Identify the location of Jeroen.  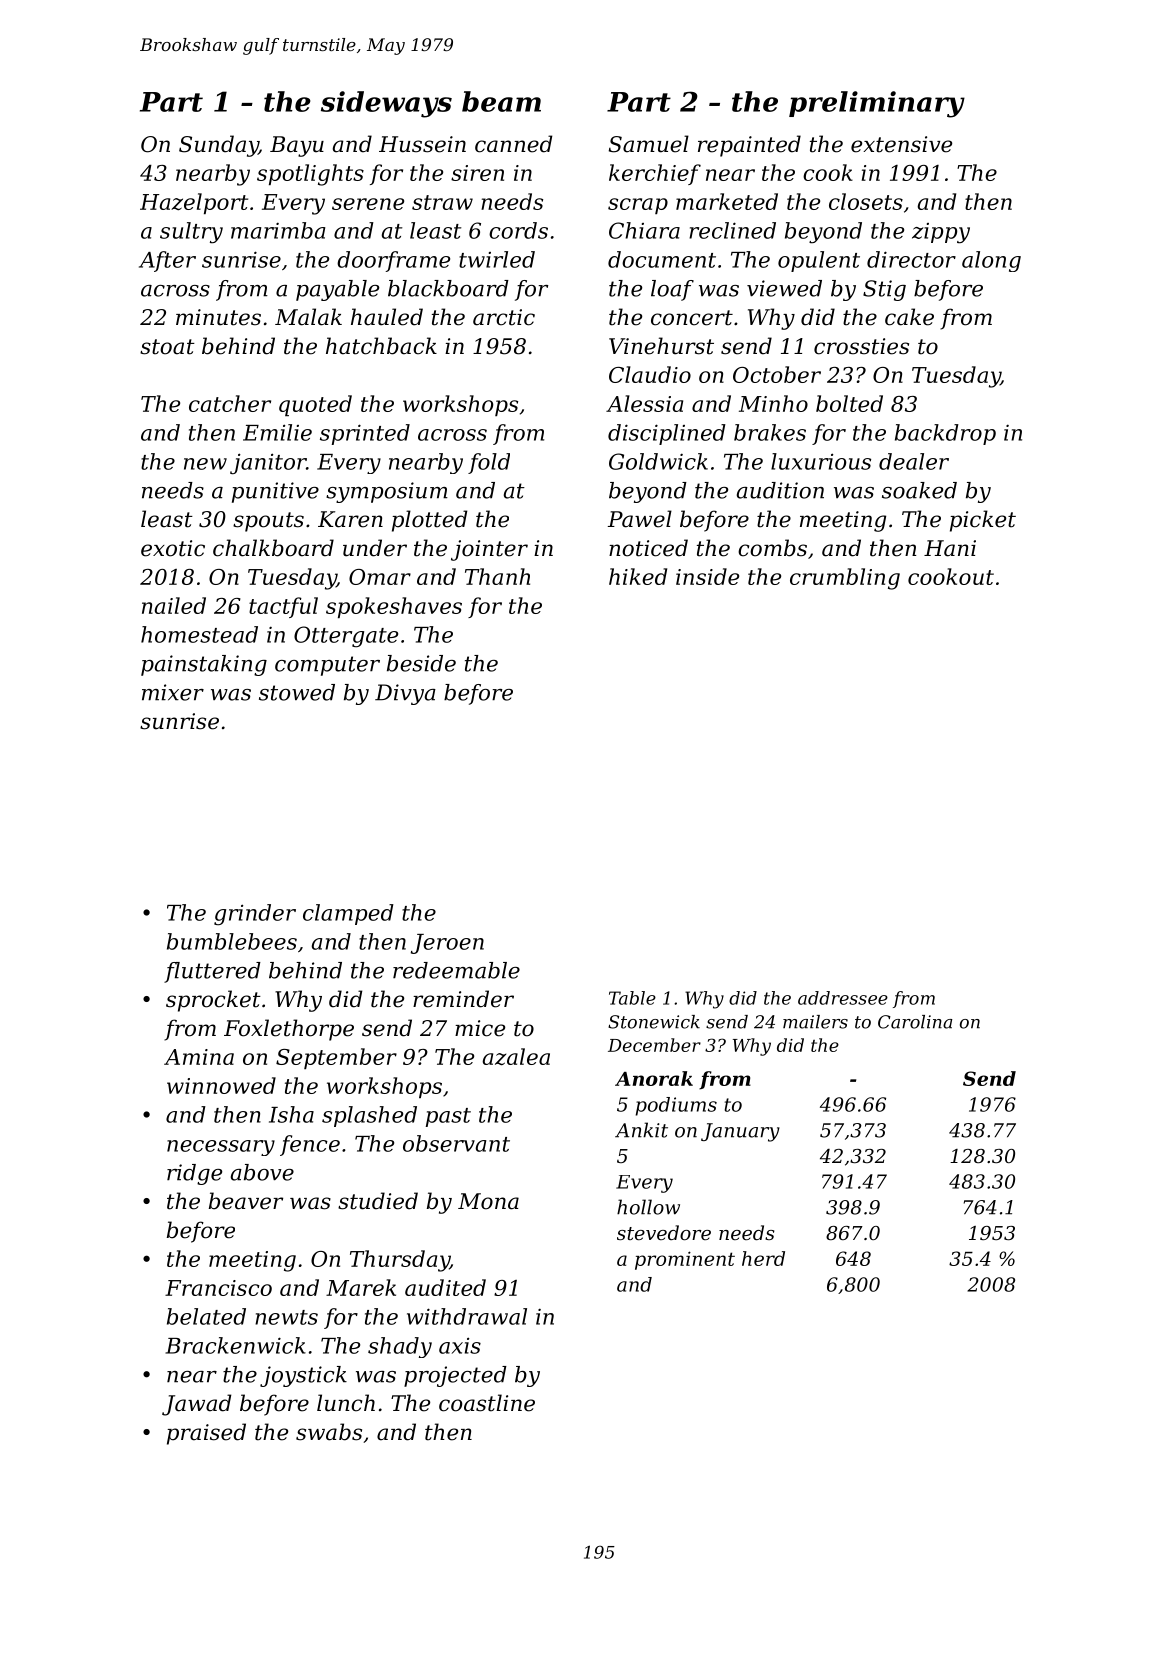
(447, 944).
